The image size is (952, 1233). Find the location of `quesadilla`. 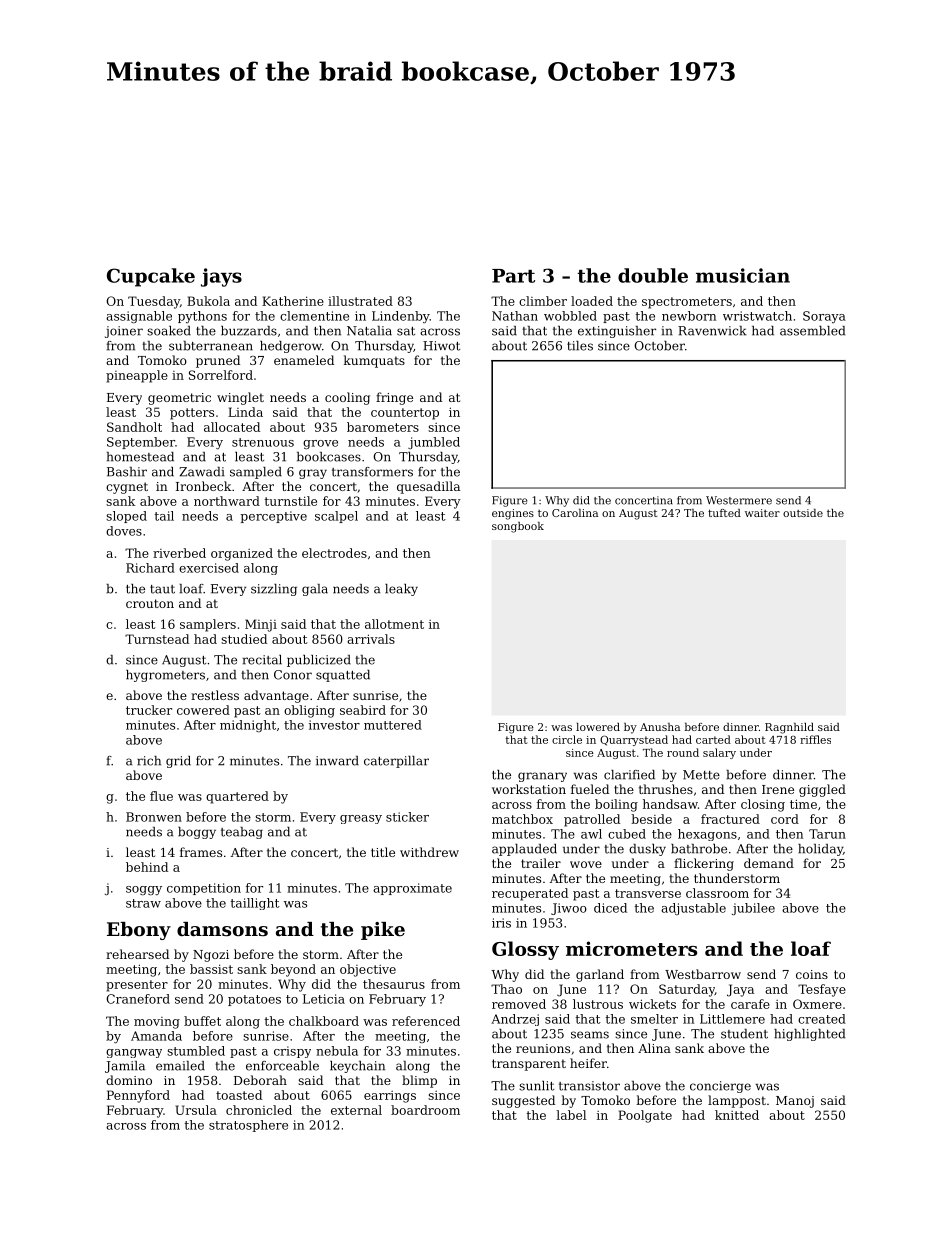

quesadilla is located at coordinates (428, 487).
